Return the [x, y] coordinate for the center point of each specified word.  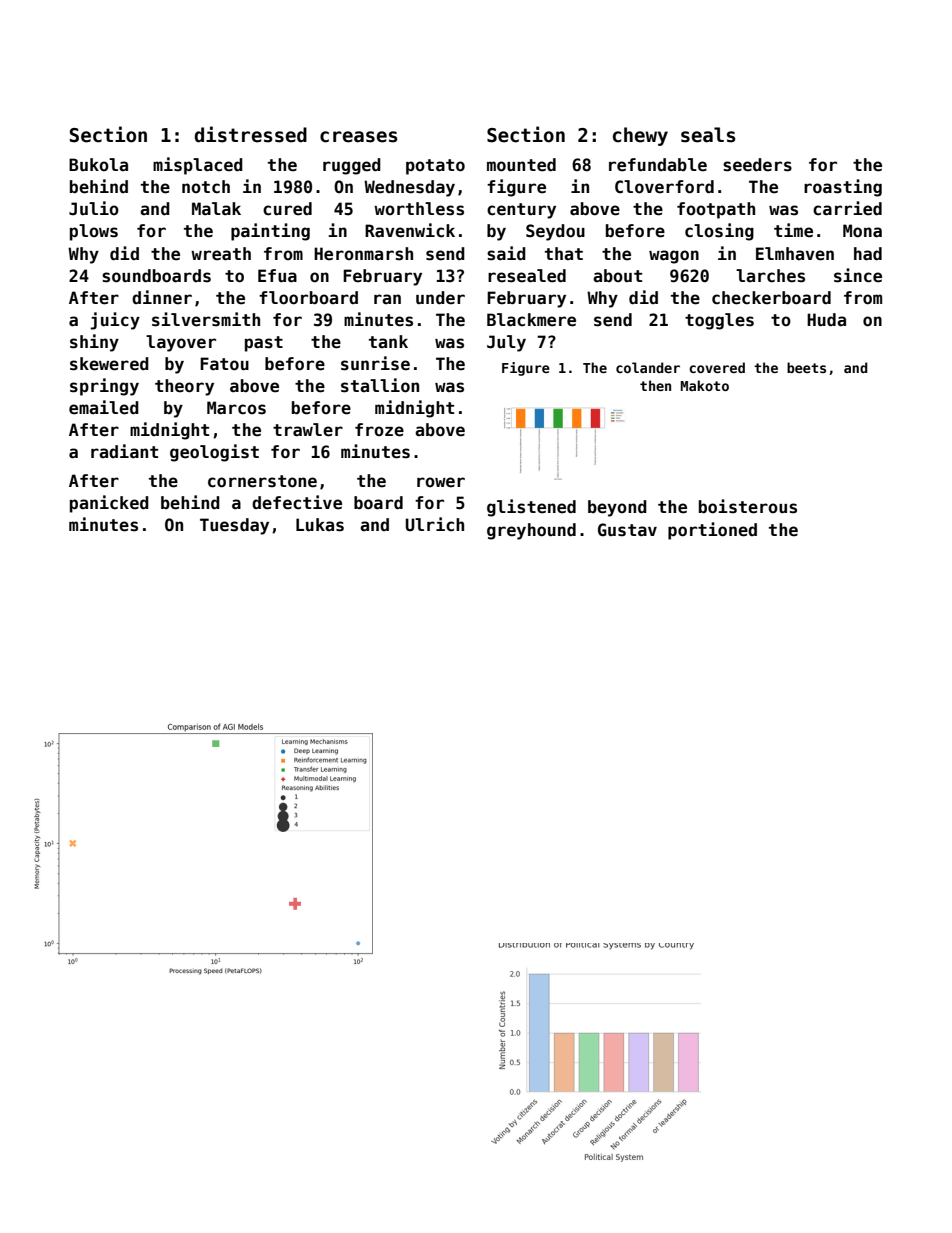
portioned [712, 531]
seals [708, 135]
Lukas [320, 525]
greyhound [531, 531]
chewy [640, 136]
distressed [250, 134]
